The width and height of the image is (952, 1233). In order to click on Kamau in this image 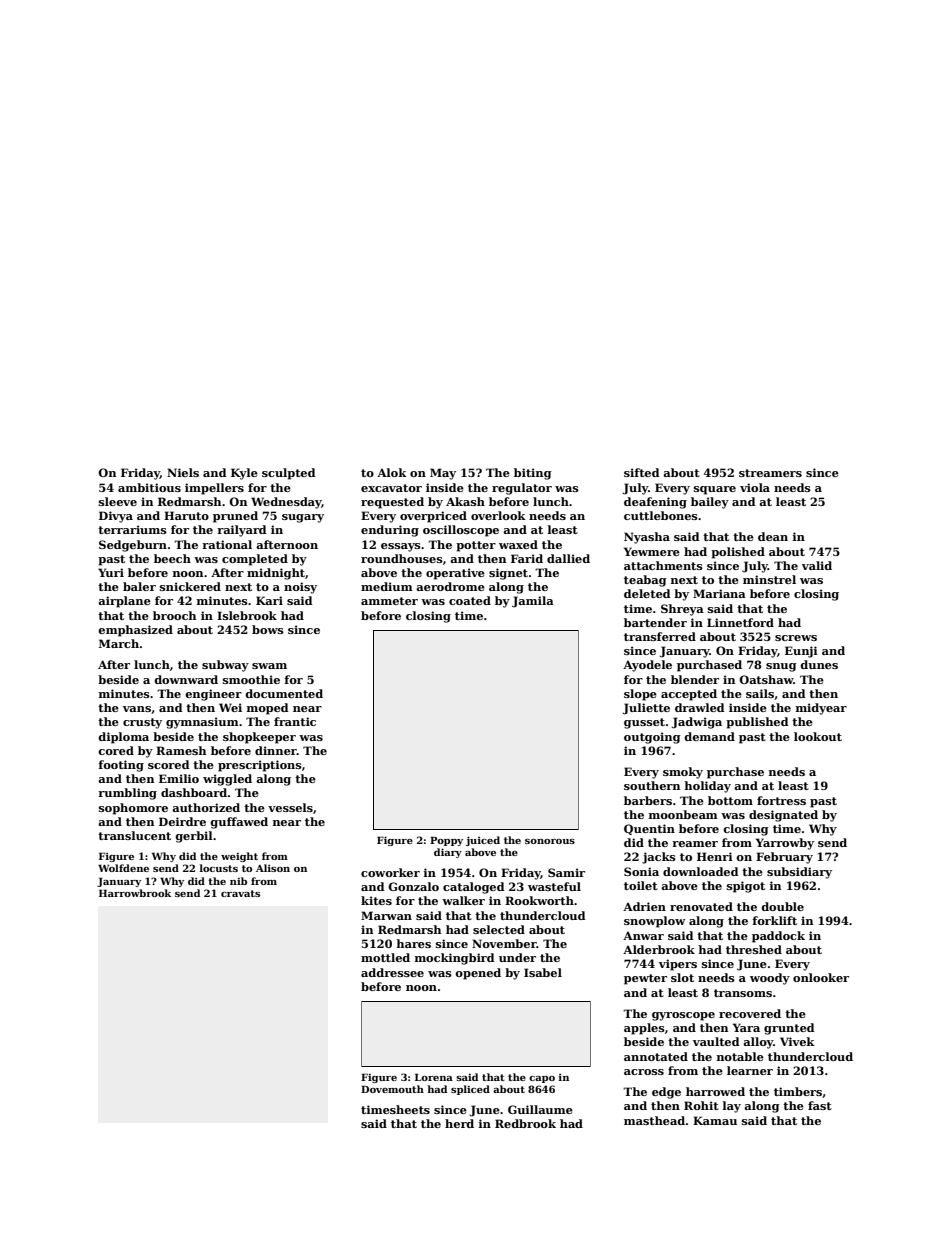, I will do `click(715, 1120)`.
